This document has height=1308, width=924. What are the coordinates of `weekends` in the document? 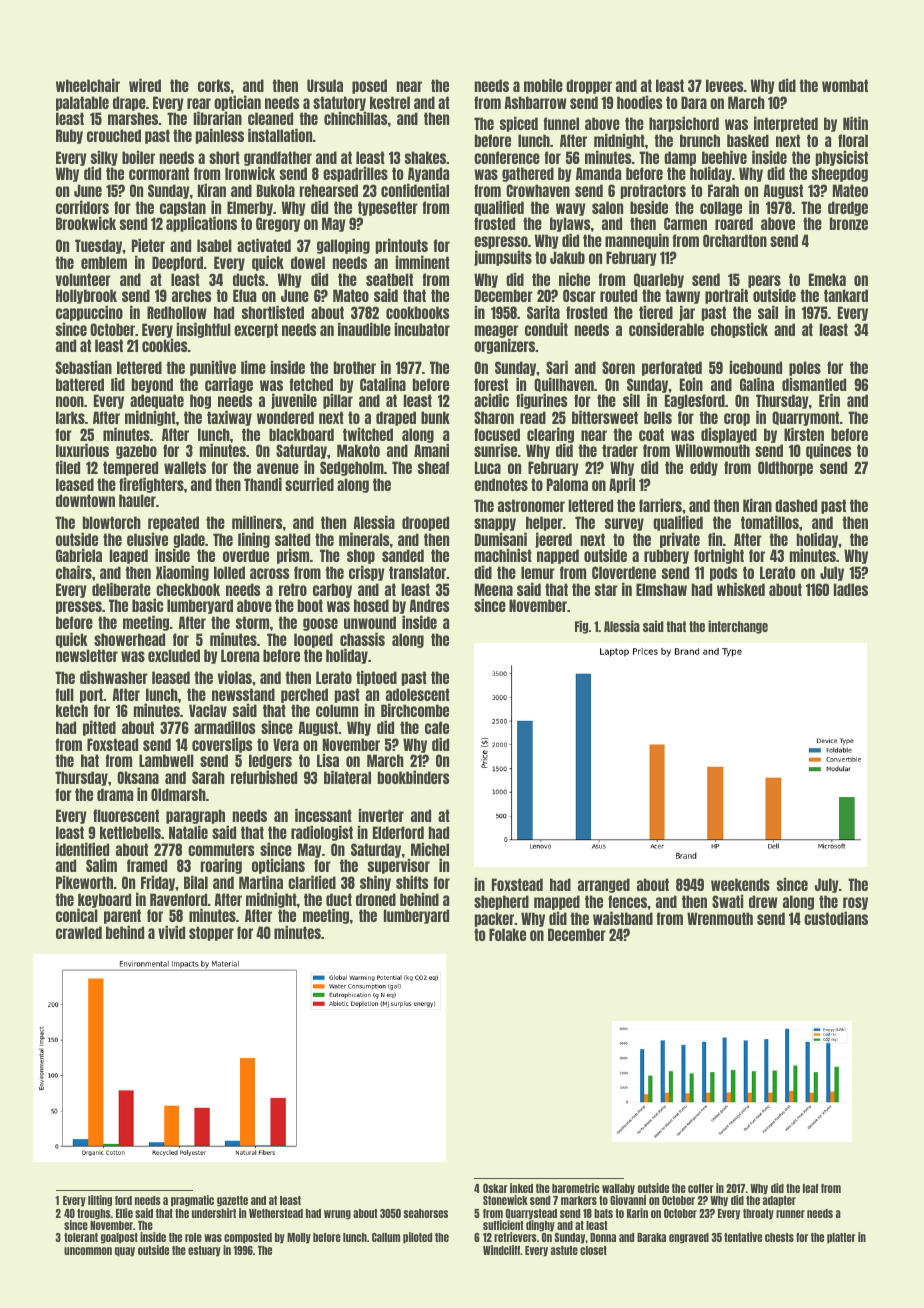 It's located at (740, 884).
